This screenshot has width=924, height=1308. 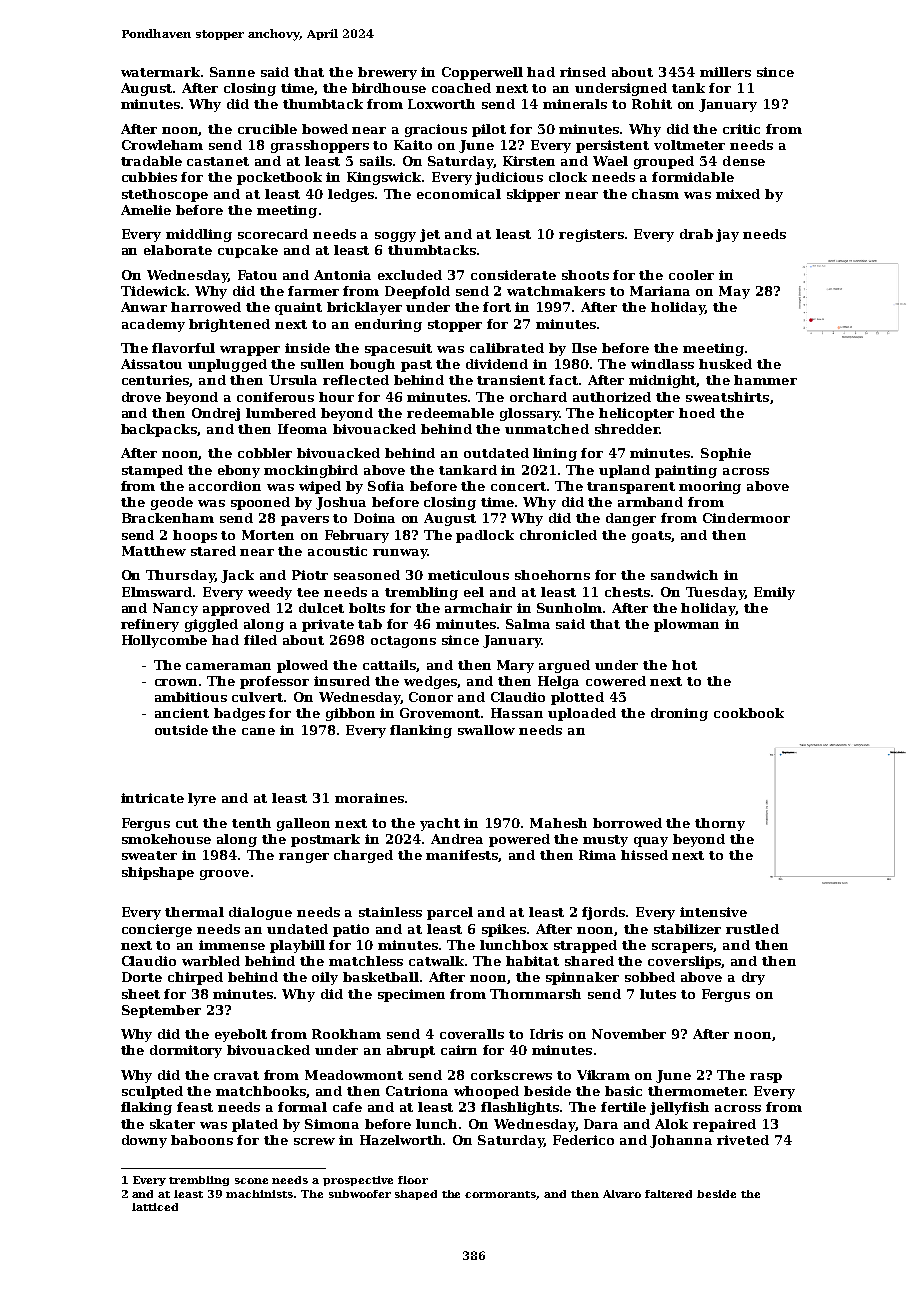 I want to click on coveralls, so click(x=472, y=1034).
